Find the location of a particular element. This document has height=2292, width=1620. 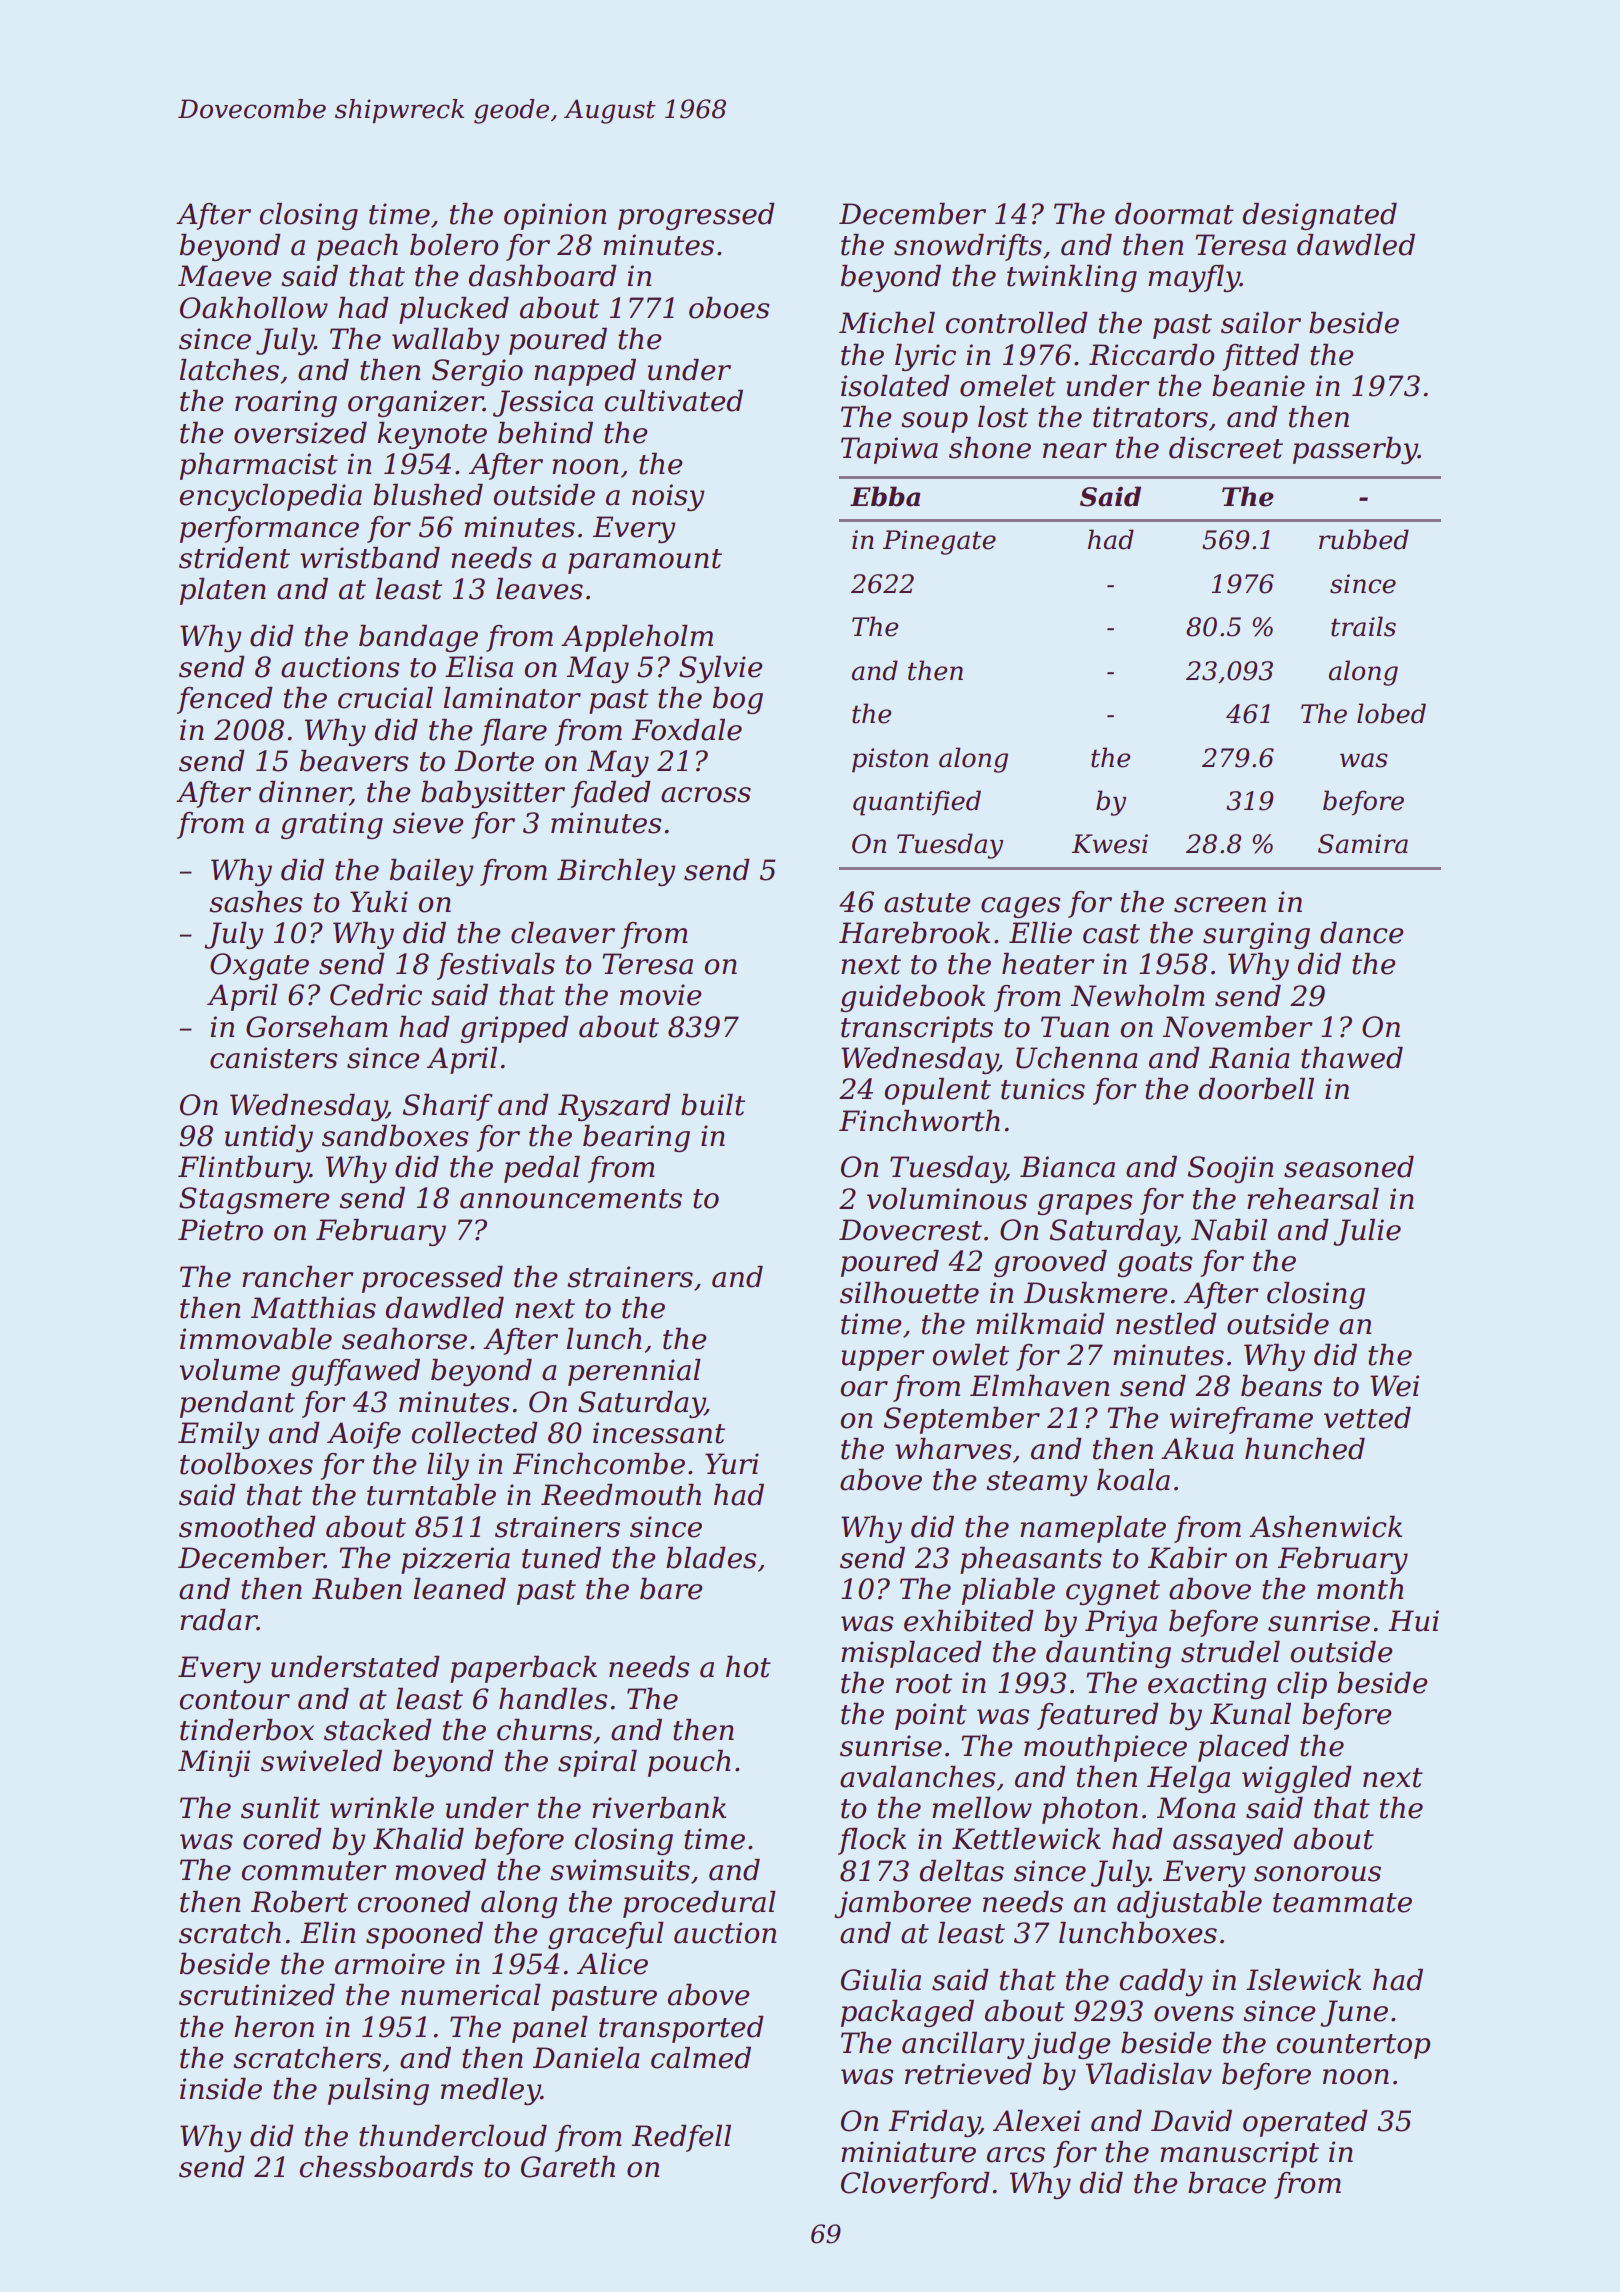

Maeve is located at coordinates (224, 276).
